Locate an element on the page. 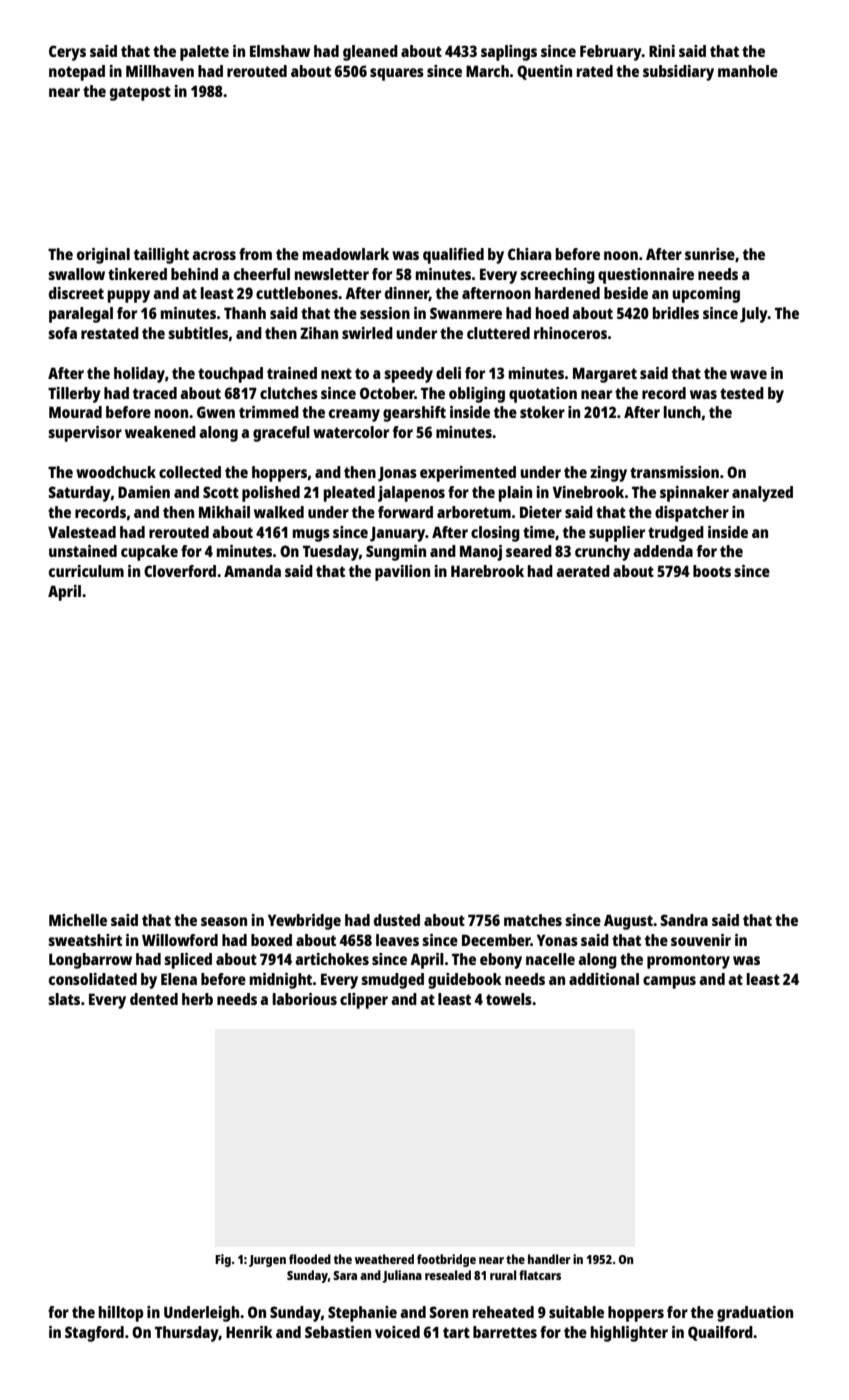 The image size is (849, 1400). cupcake is located at coordinates (149, 553).
